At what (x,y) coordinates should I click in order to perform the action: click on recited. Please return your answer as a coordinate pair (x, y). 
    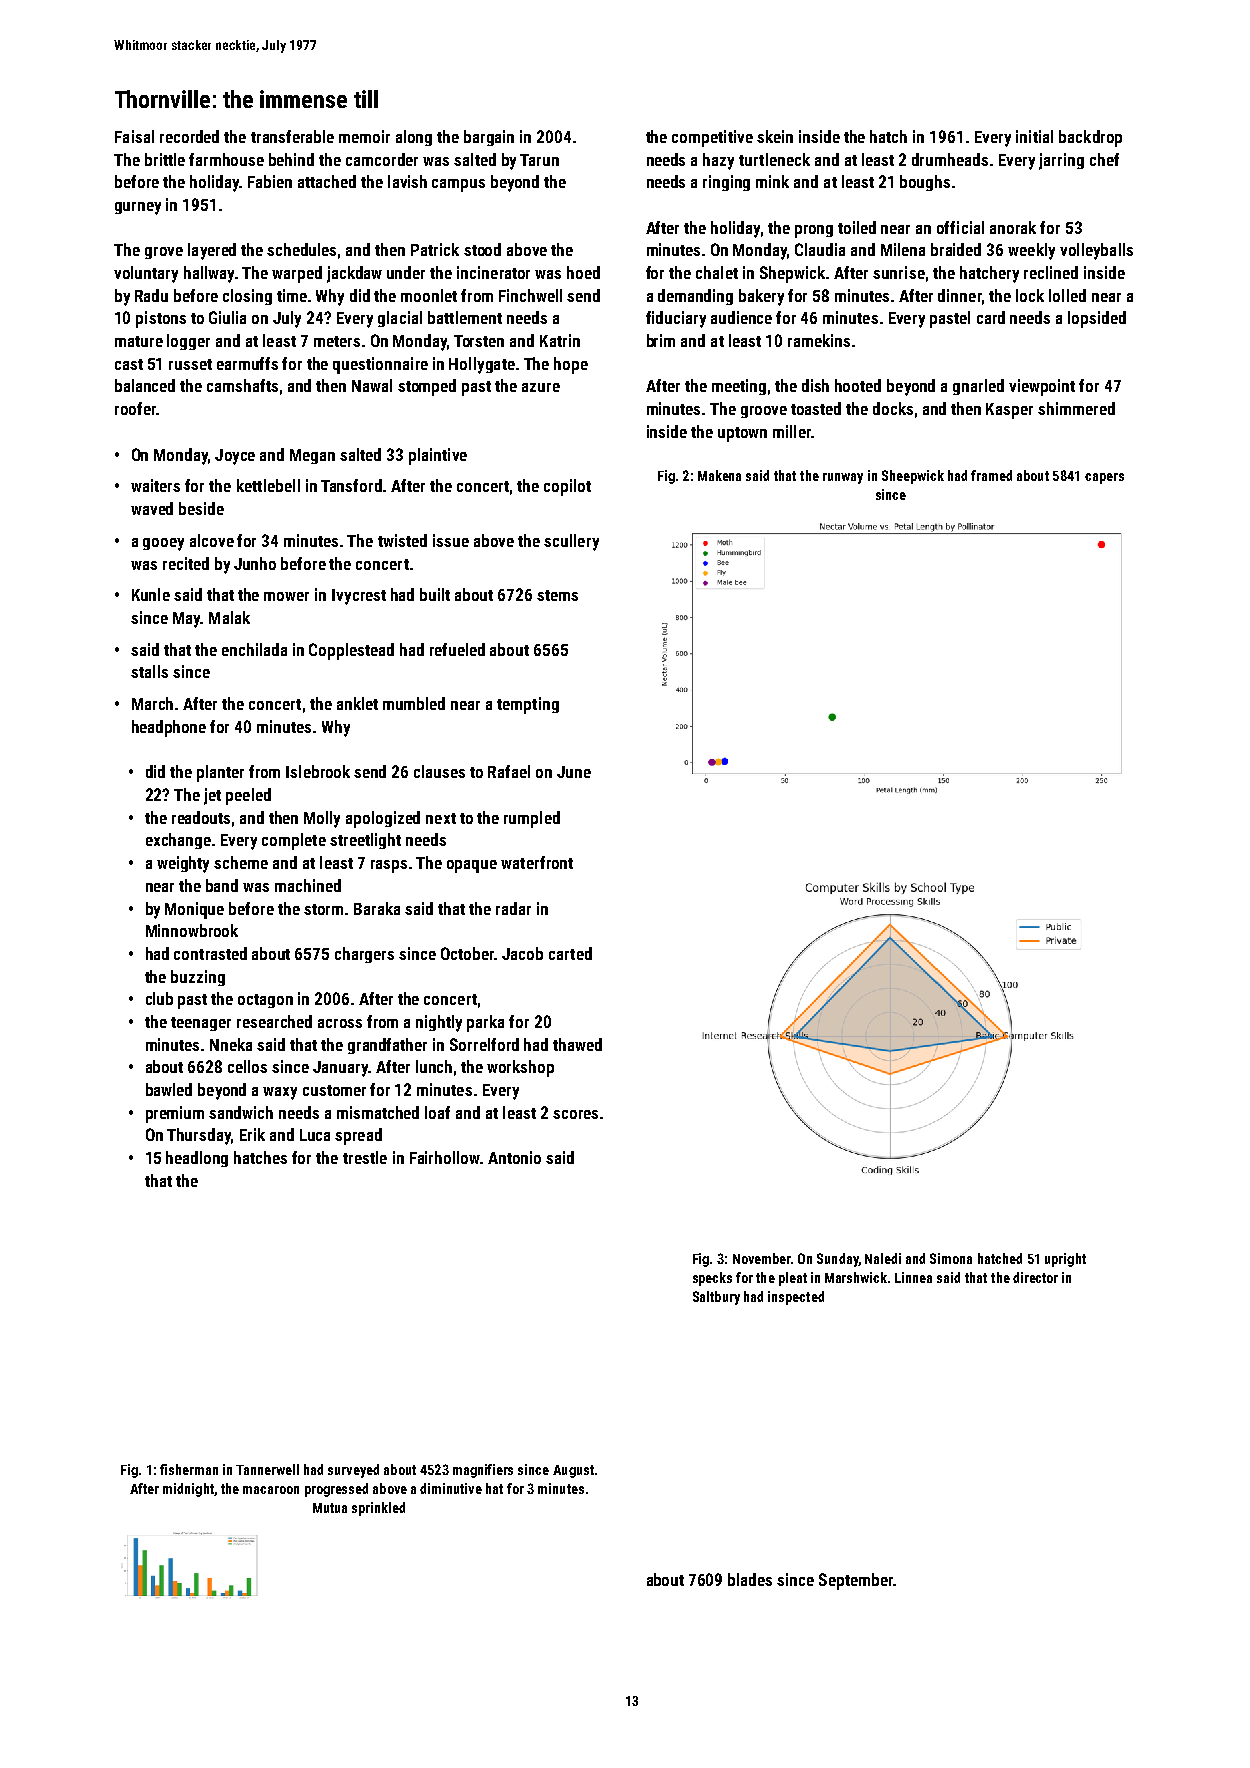
    Looking at the image, I should click on (186, 563).
